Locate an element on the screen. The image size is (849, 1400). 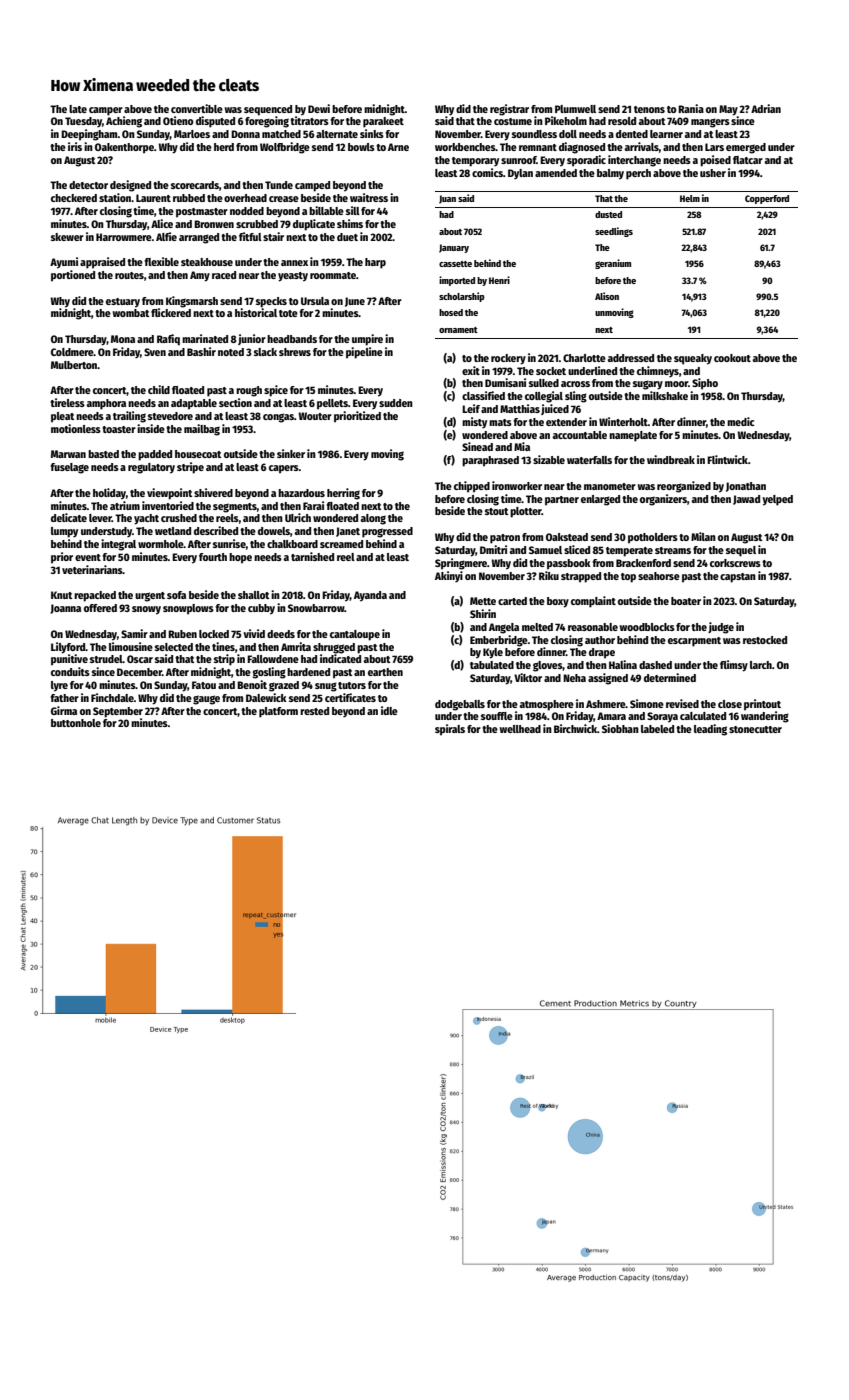
roommate is located at coordinates (333, 275).
